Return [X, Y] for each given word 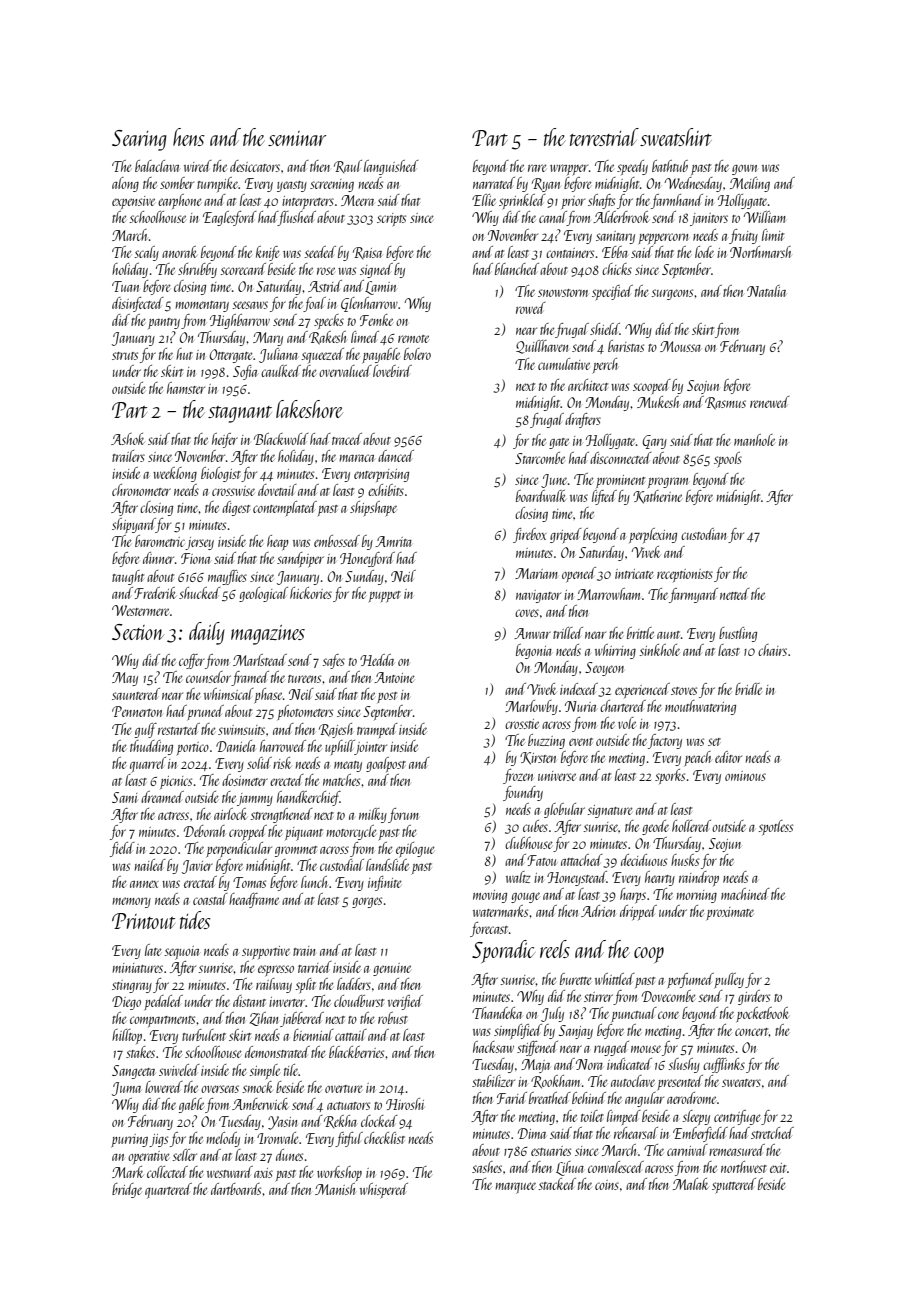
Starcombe [540, 458]
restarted [179, 729]
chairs [772, 650]
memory [131, 902]
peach [698, 758]
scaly [146, 253]
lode [704, 252]
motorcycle [351, 832]
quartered [168, 1191]
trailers [128, 456]
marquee [515, 1188]
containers [570, 253]
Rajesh [336, 730]
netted [735, 594]
